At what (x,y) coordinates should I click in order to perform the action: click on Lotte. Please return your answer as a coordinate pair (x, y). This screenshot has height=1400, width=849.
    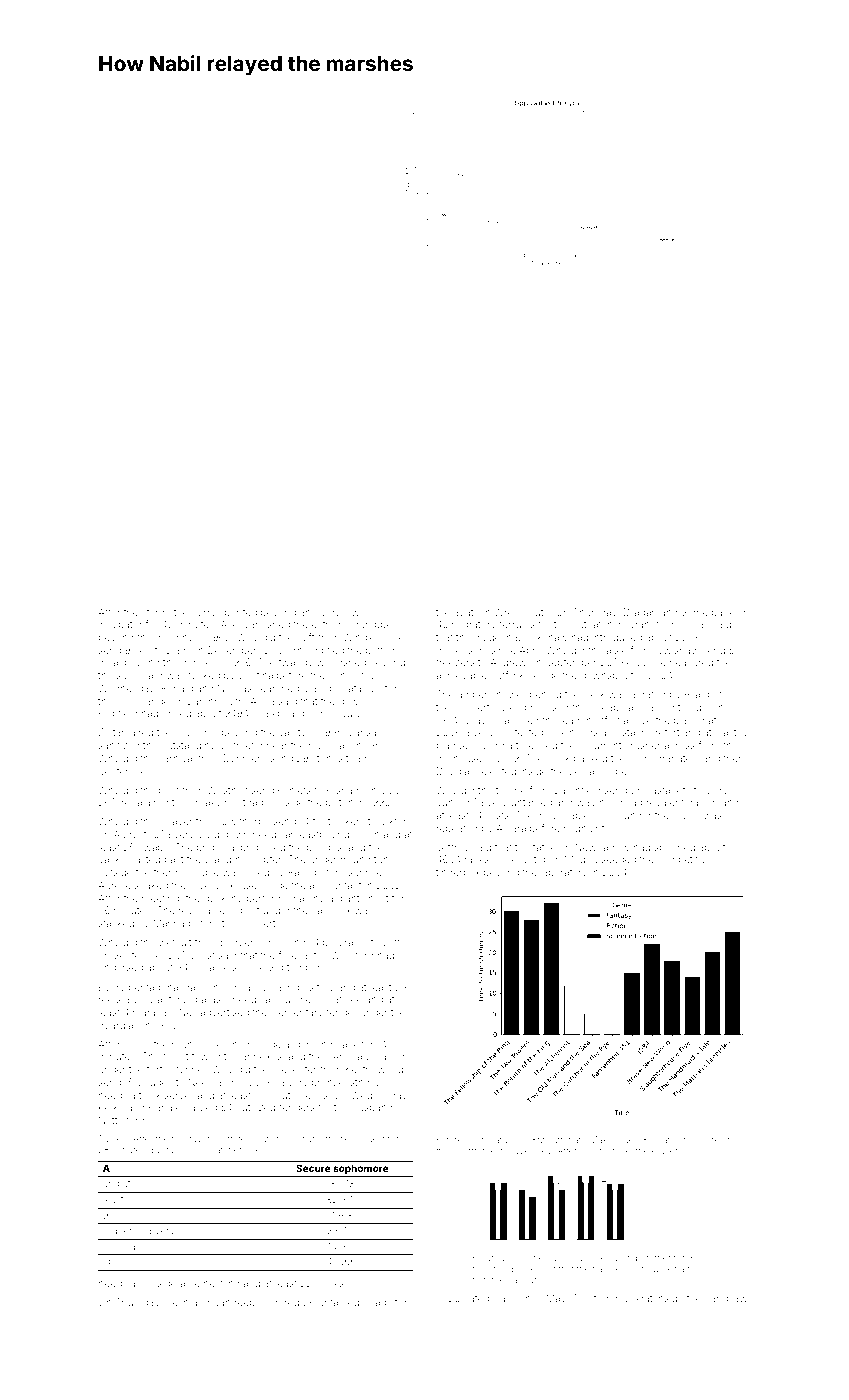
    Looking at the image, I should click on (394, 942).
